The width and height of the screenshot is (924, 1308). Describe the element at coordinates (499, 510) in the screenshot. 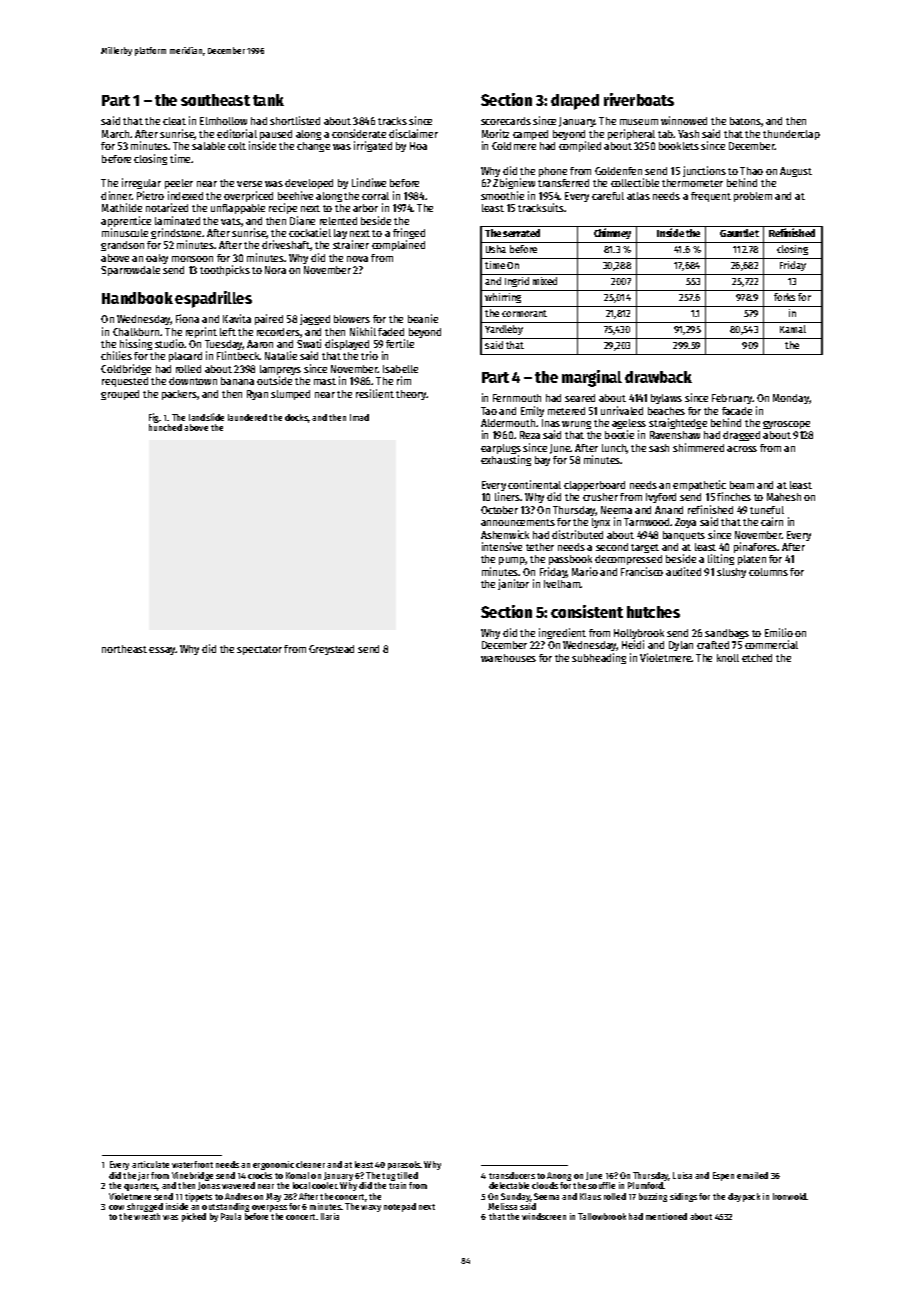

I see `October` at that location.
